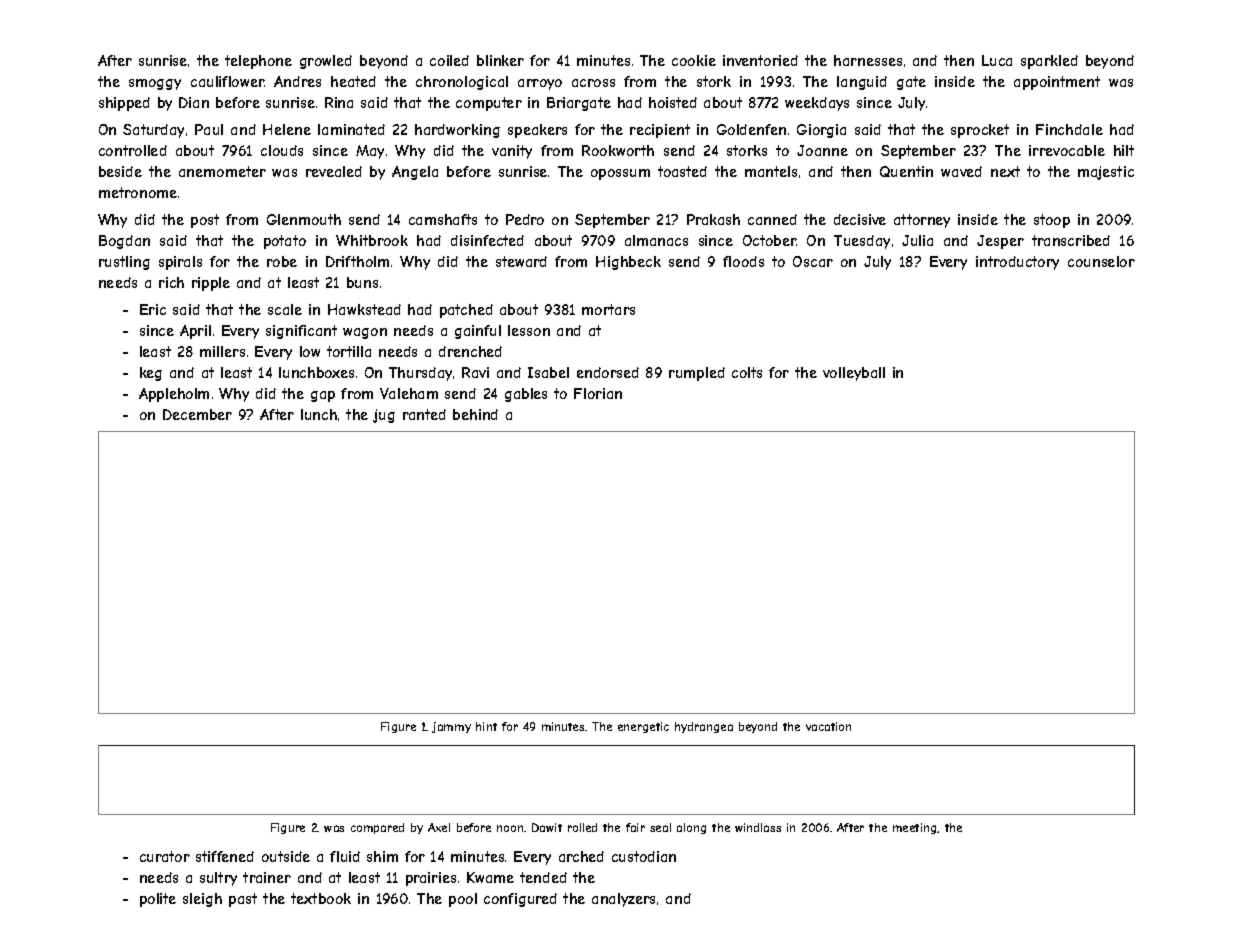 The image size is (1233, 952). Describe the element at coordinates (500, 60) in the screenshot. I see `blinker` at that location.
